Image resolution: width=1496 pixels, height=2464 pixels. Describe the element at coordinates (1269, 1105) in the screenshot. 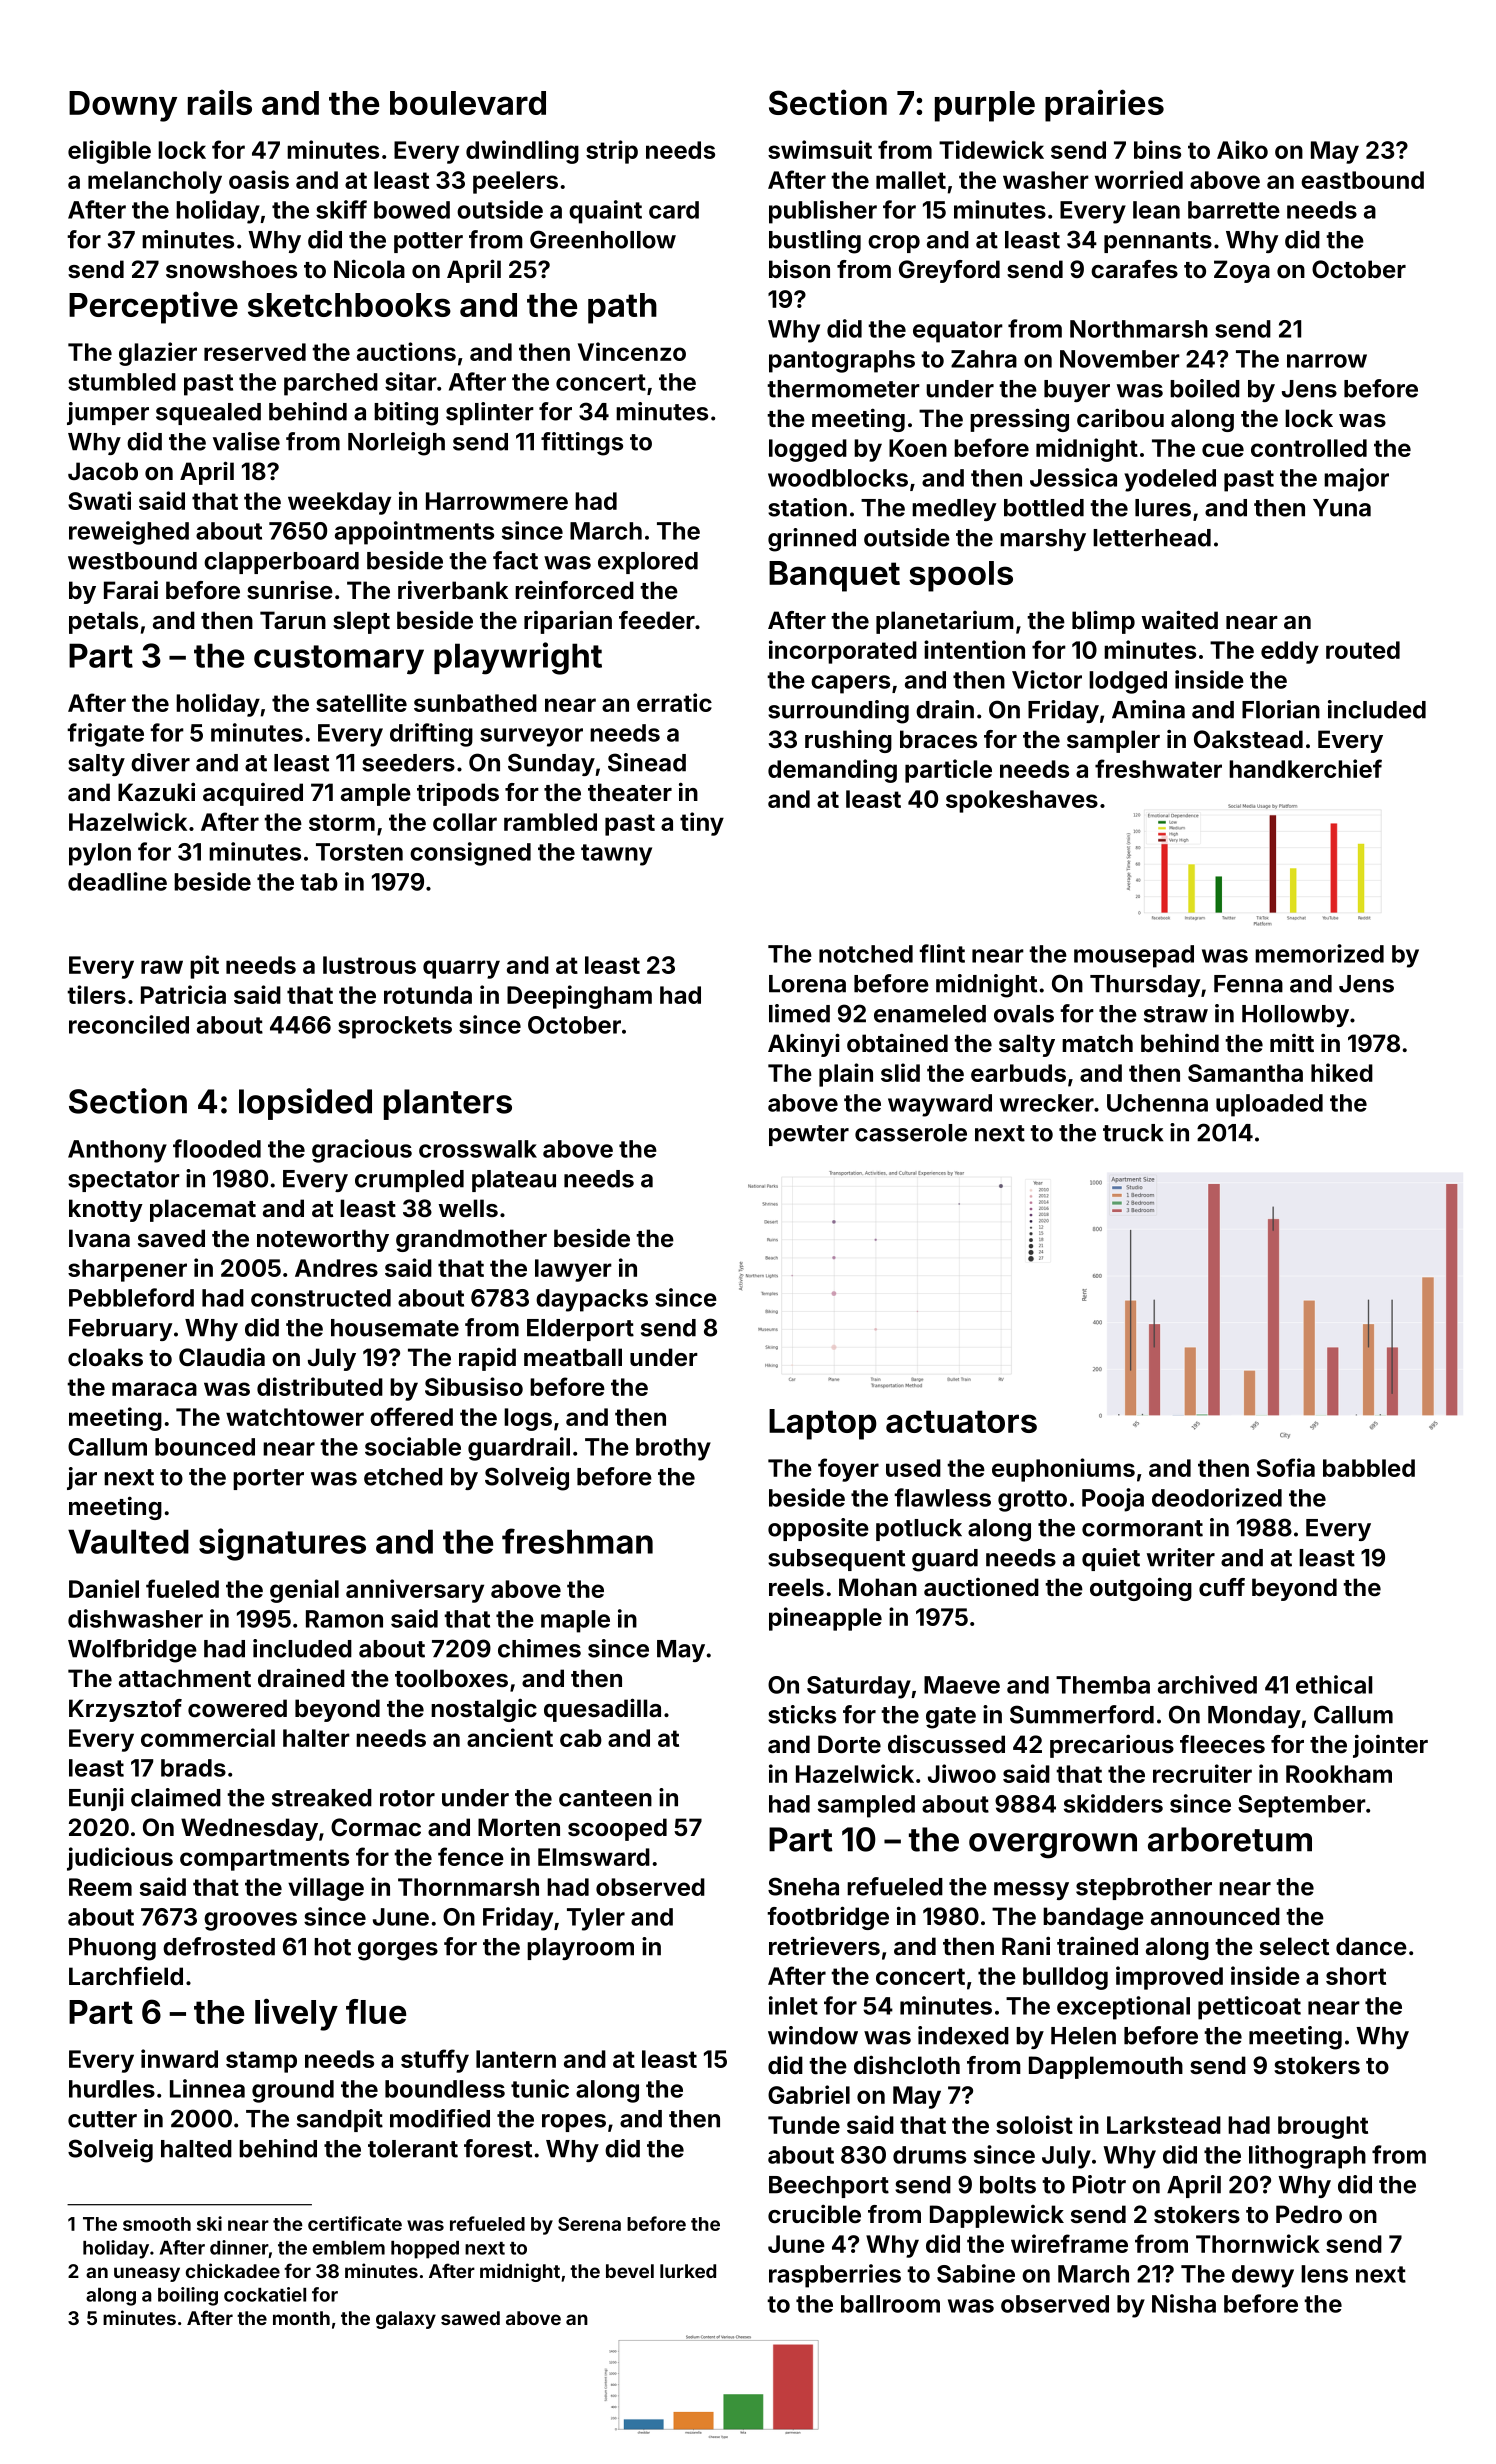

I see `uploaded` at that location.
